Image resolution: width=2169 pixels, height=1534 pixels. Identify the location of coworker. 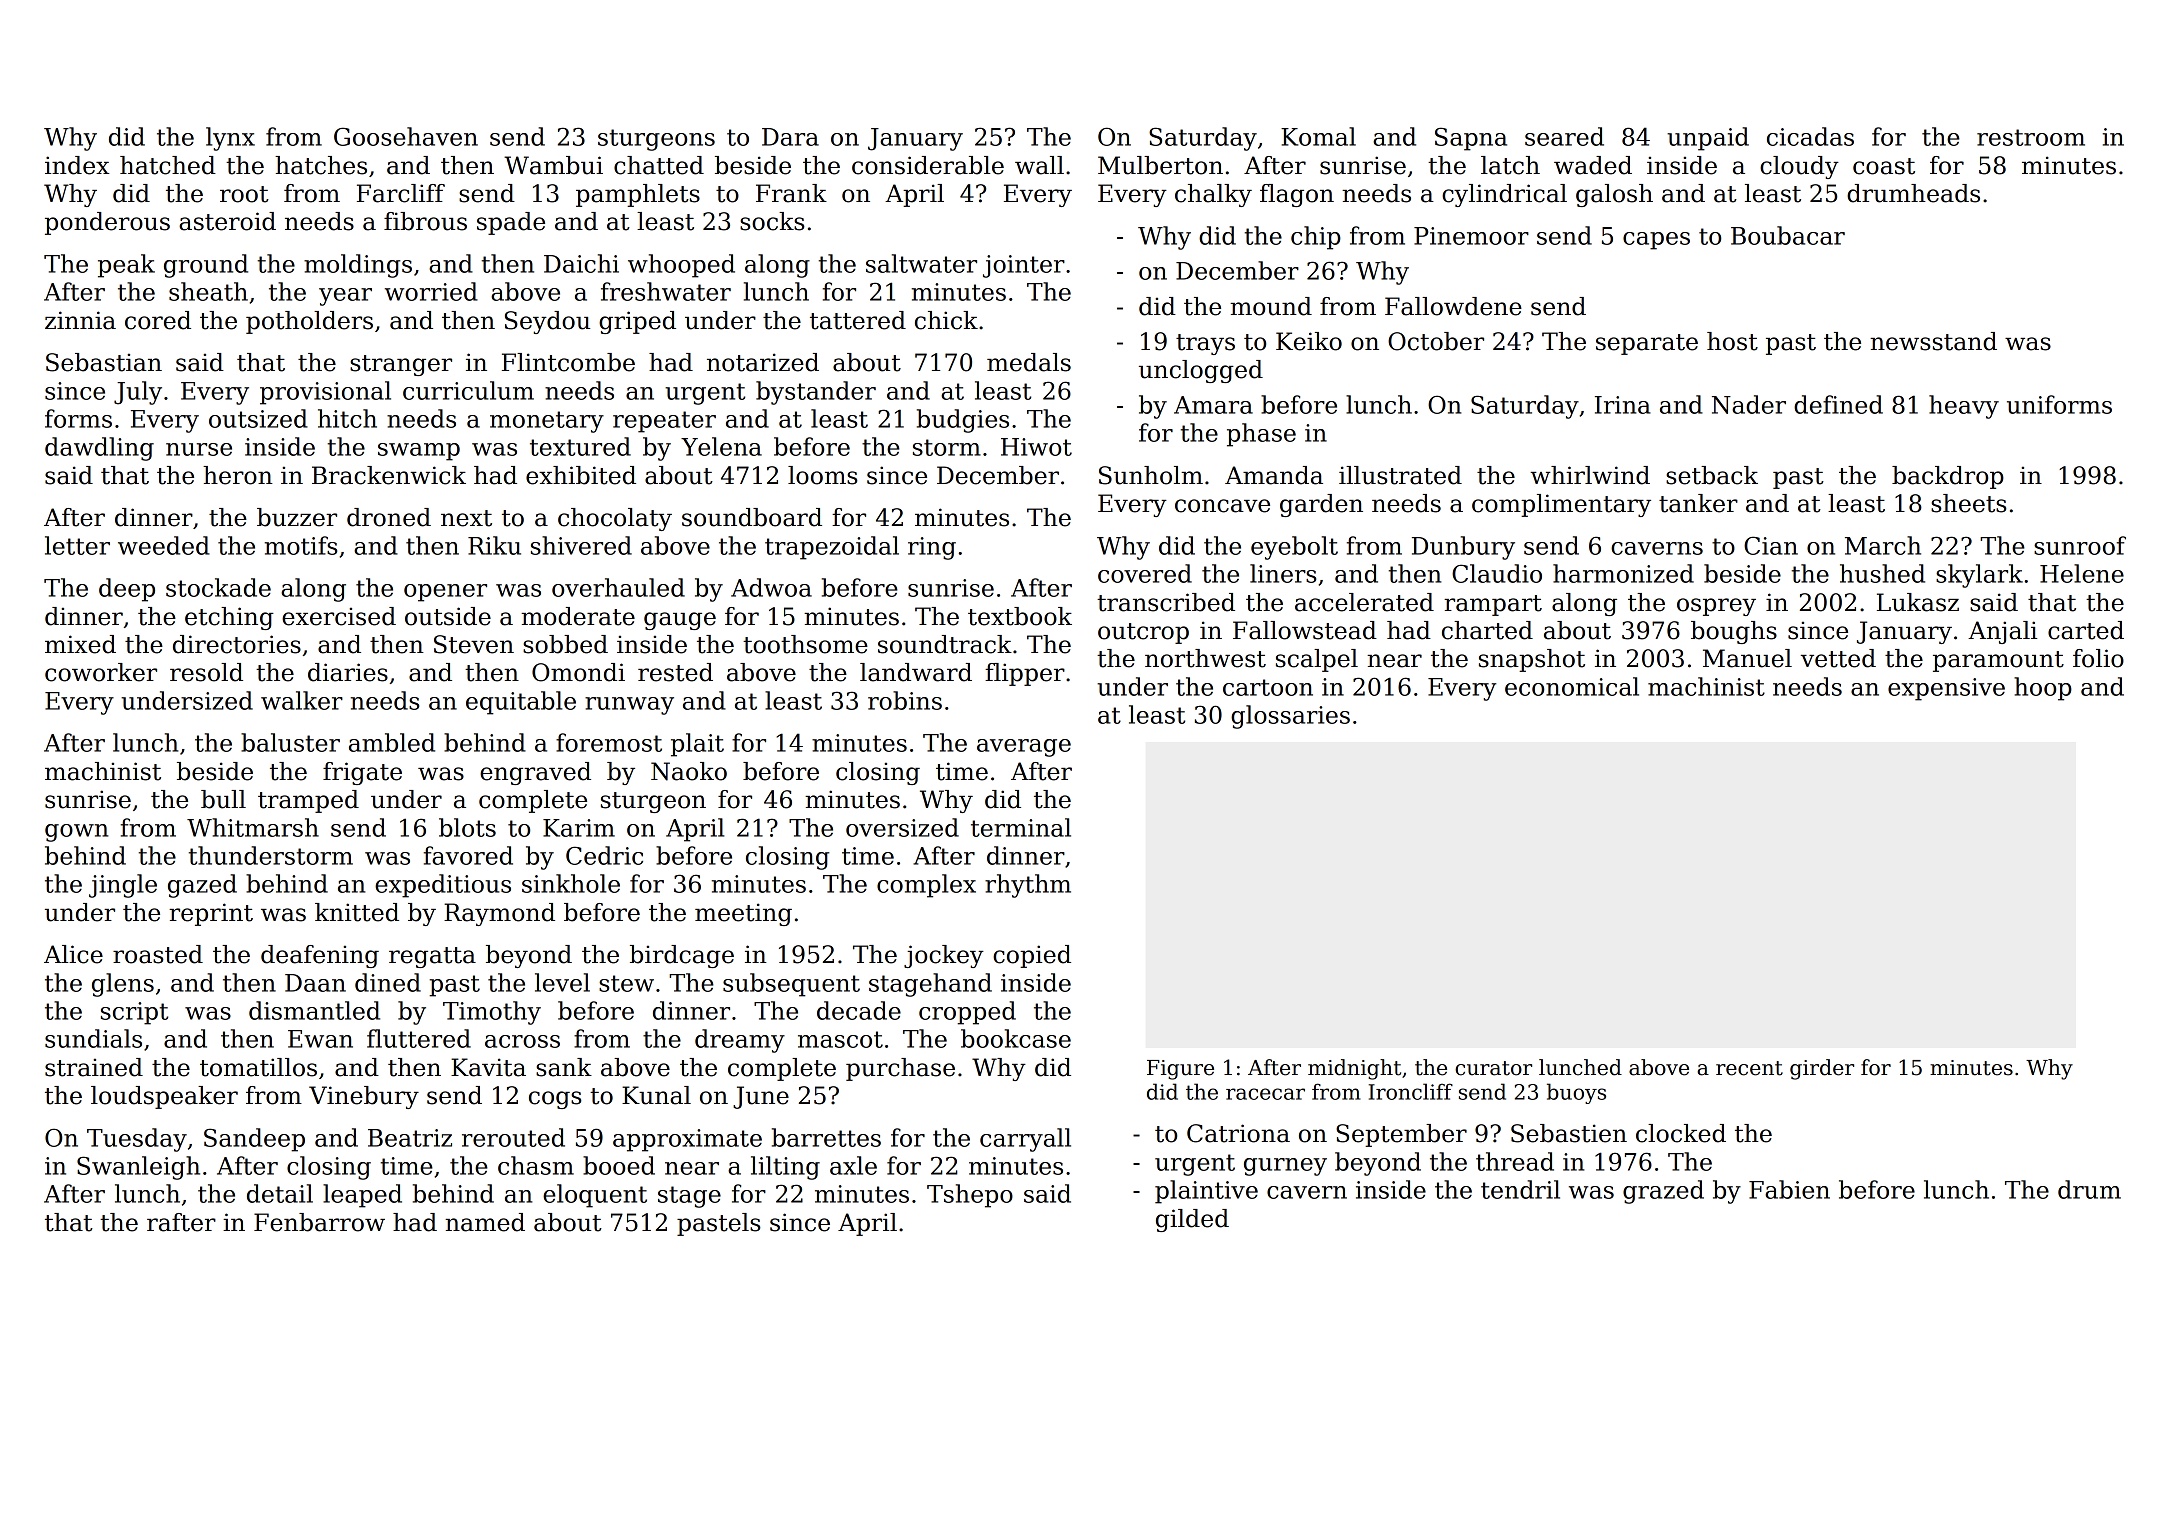
(101, 672).
